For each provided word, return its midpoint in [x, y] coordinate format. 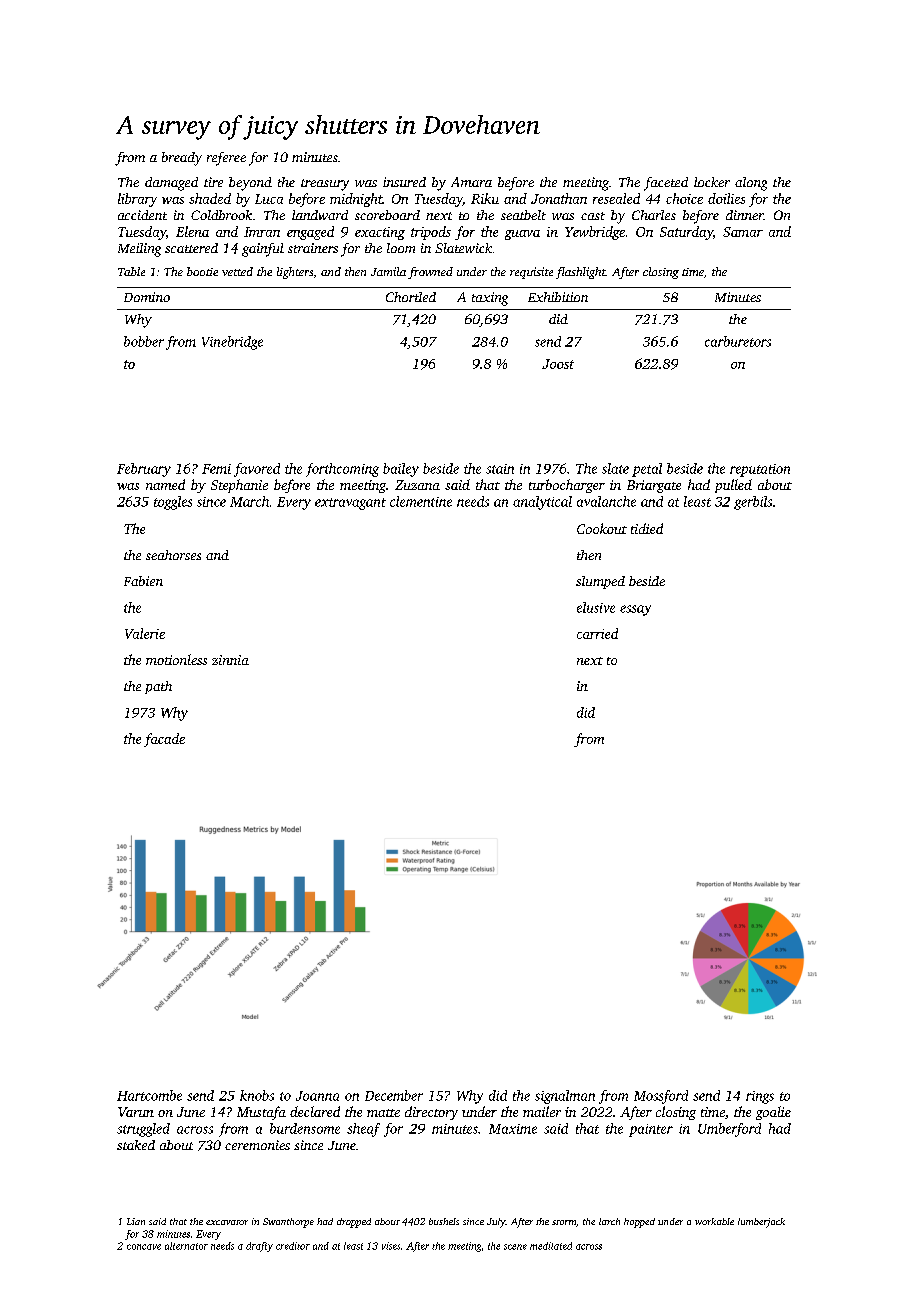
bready [182, 159]
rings [760, 1097]
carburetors [738, 341]
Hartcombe [149, 1095]
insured [404, 182]
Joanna [317, 1096]
